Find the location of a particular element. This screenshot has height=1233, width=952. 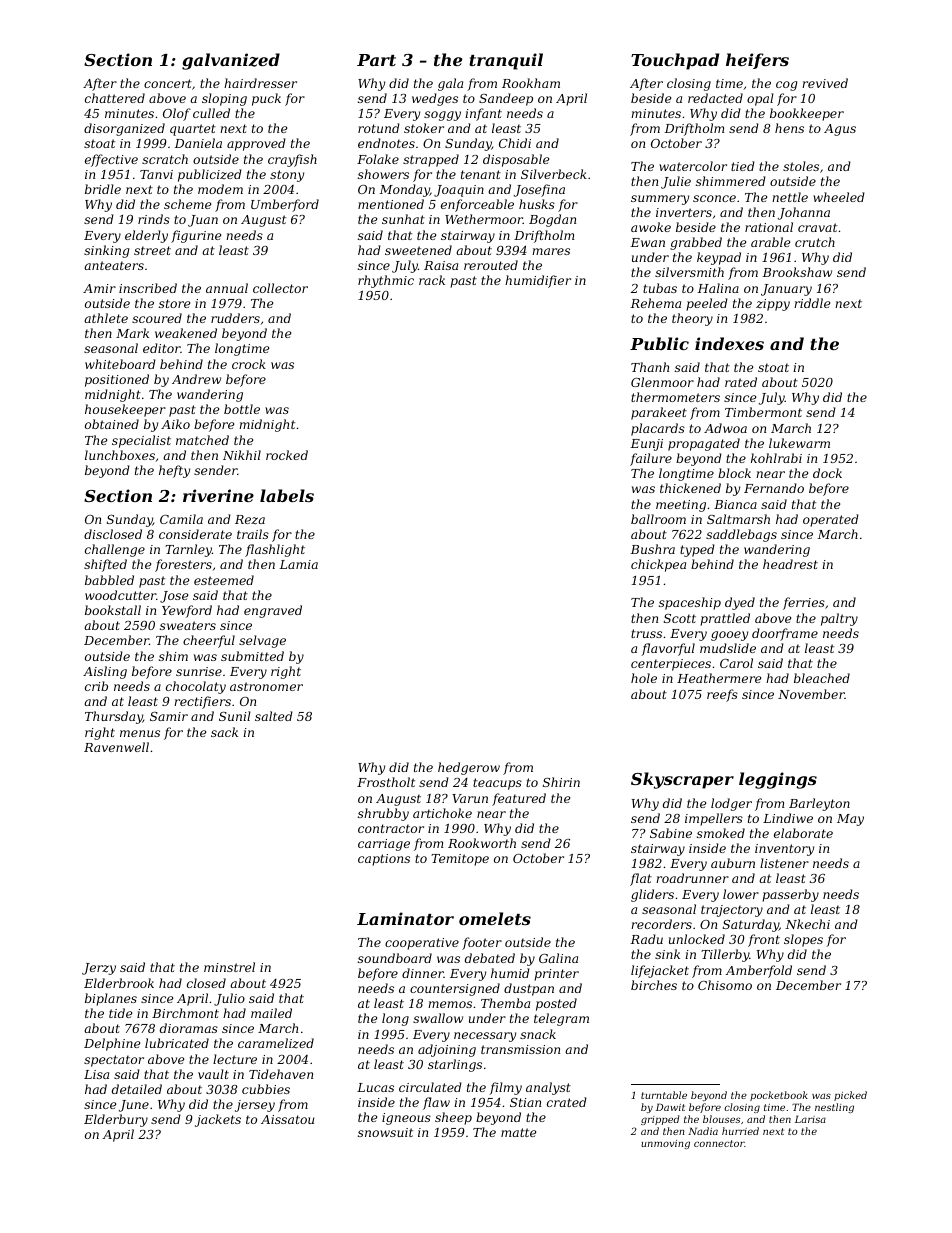

Saltmarsh is located at coordinates (738, 519).
